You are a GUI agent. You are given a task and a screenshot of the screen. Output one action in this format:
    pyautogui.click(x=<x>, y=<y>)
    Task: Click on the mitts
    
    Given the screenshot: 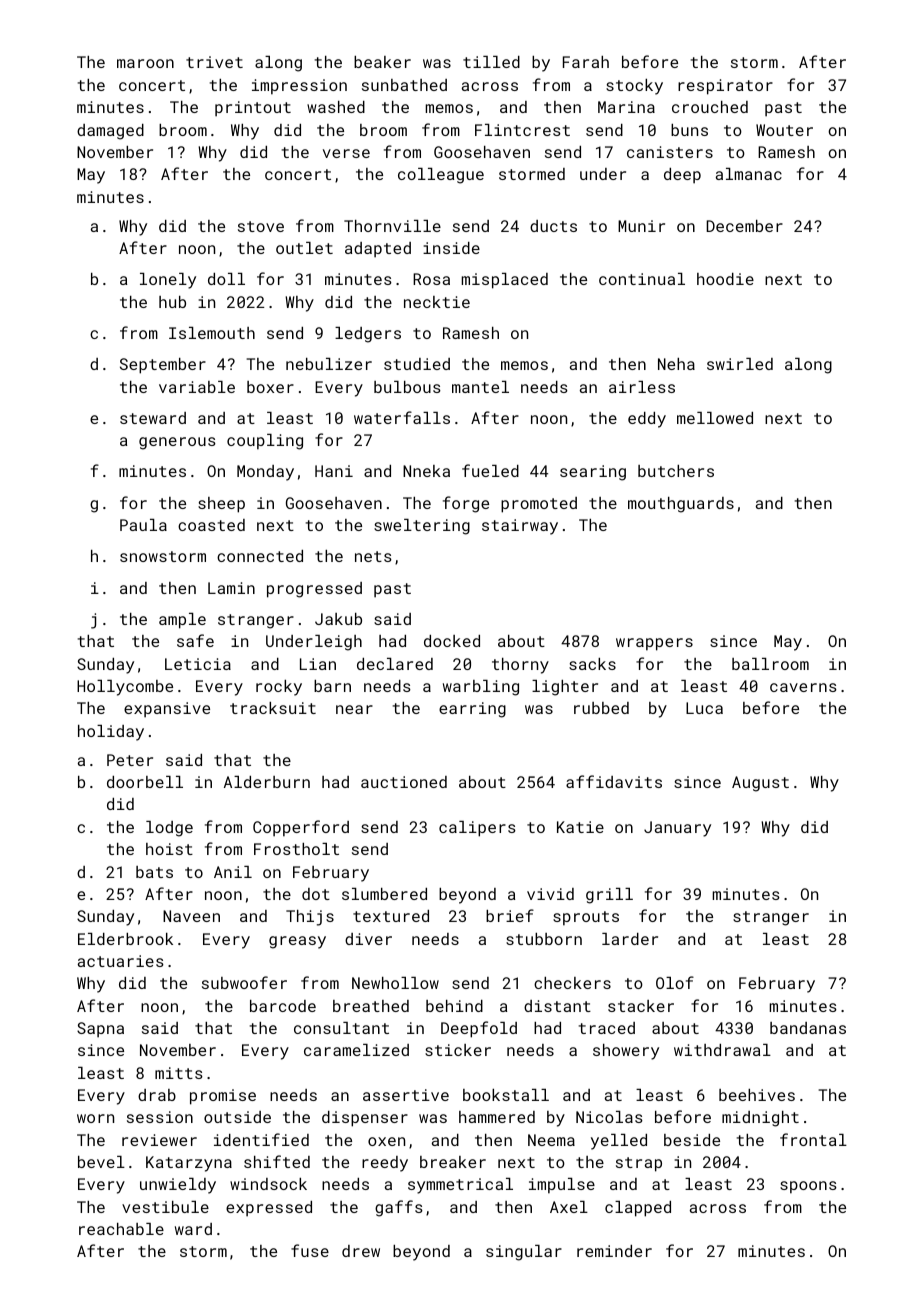 What is the action you would take?
    pyautogui.click(x=179, y=1073)
